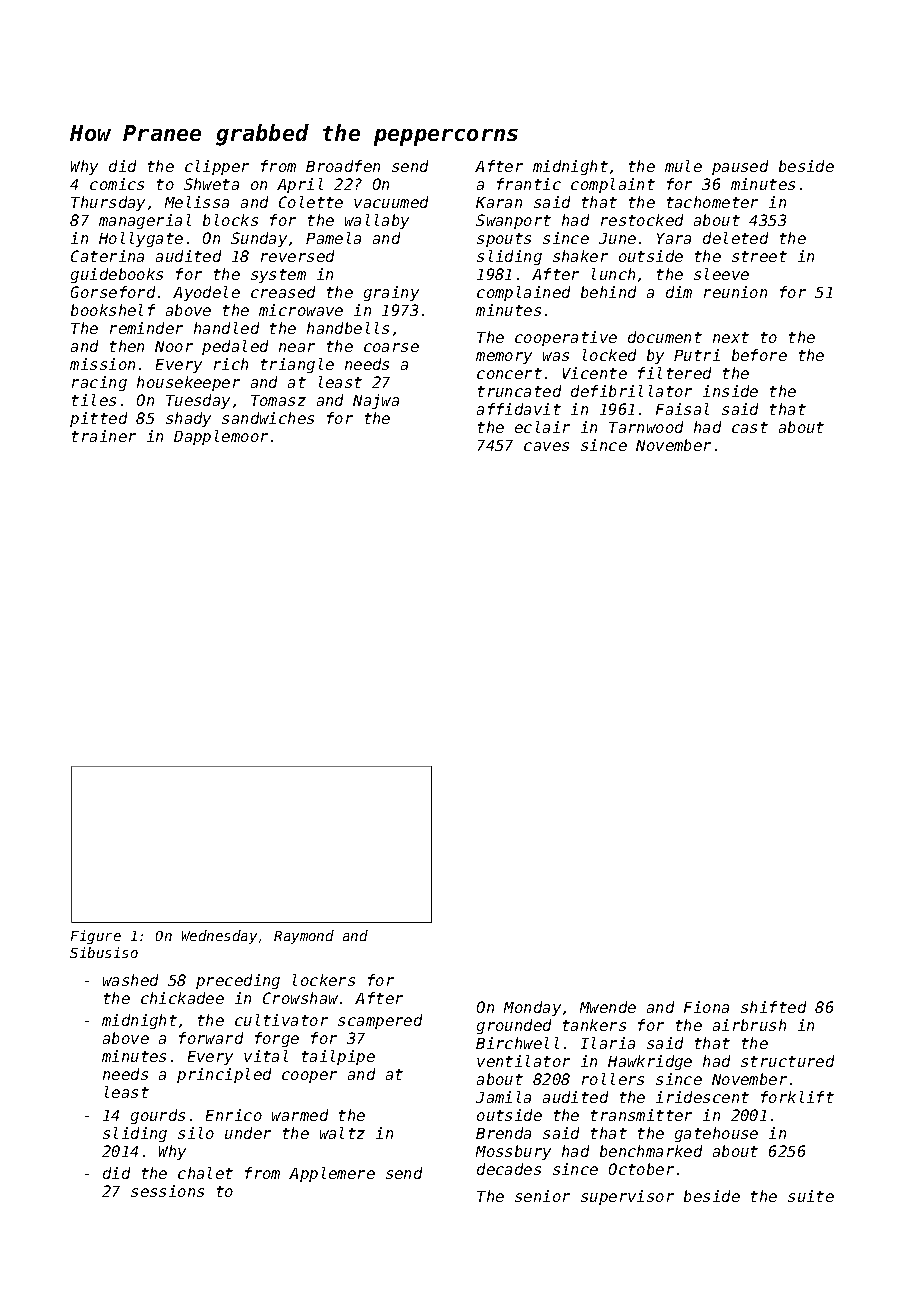  What do you see at coordinates (740, 167) in the image?
I see `paused` at bounding box center [740, 167].
